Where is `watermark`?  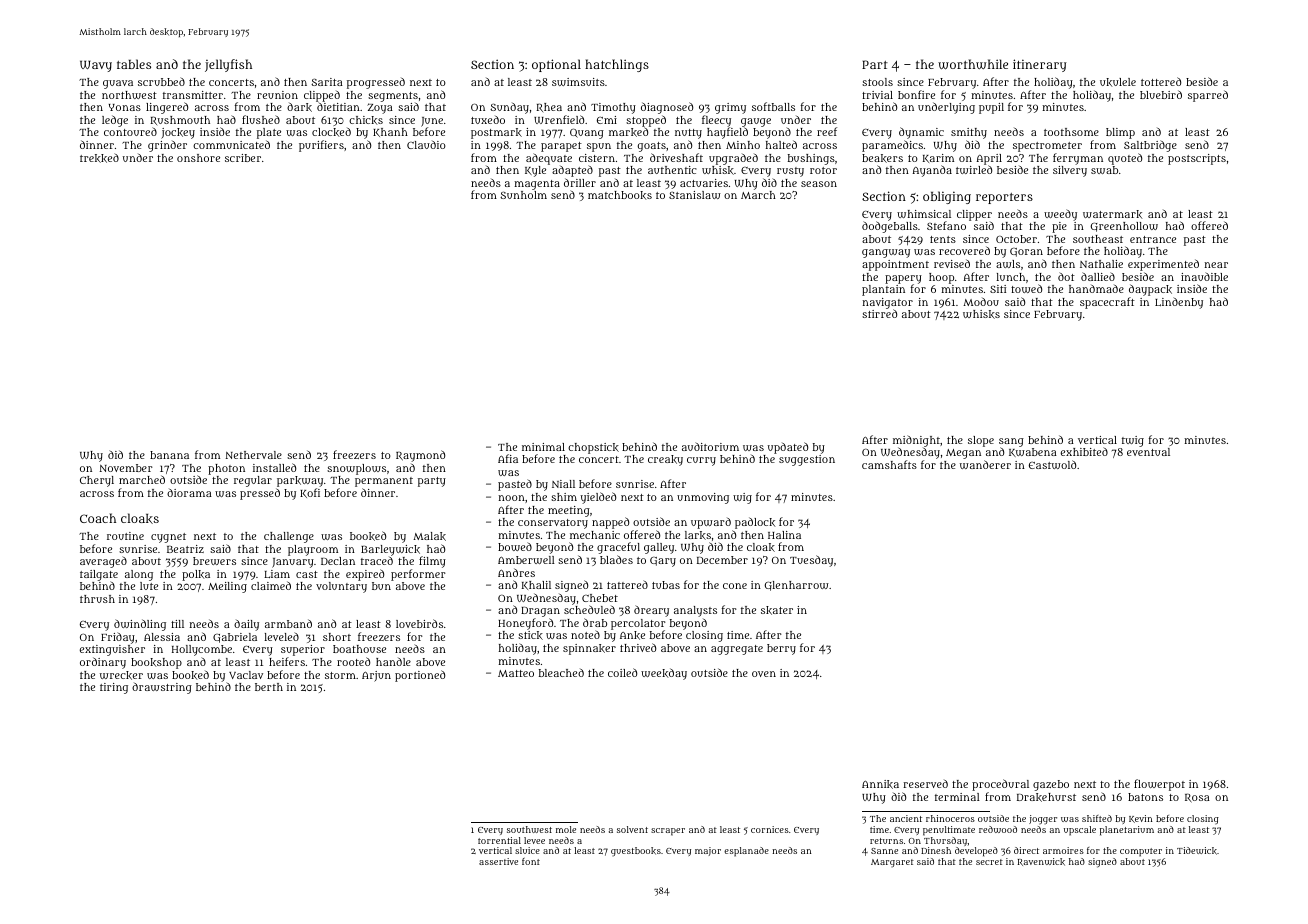 watermark is located at coordinates (1113, 214).
